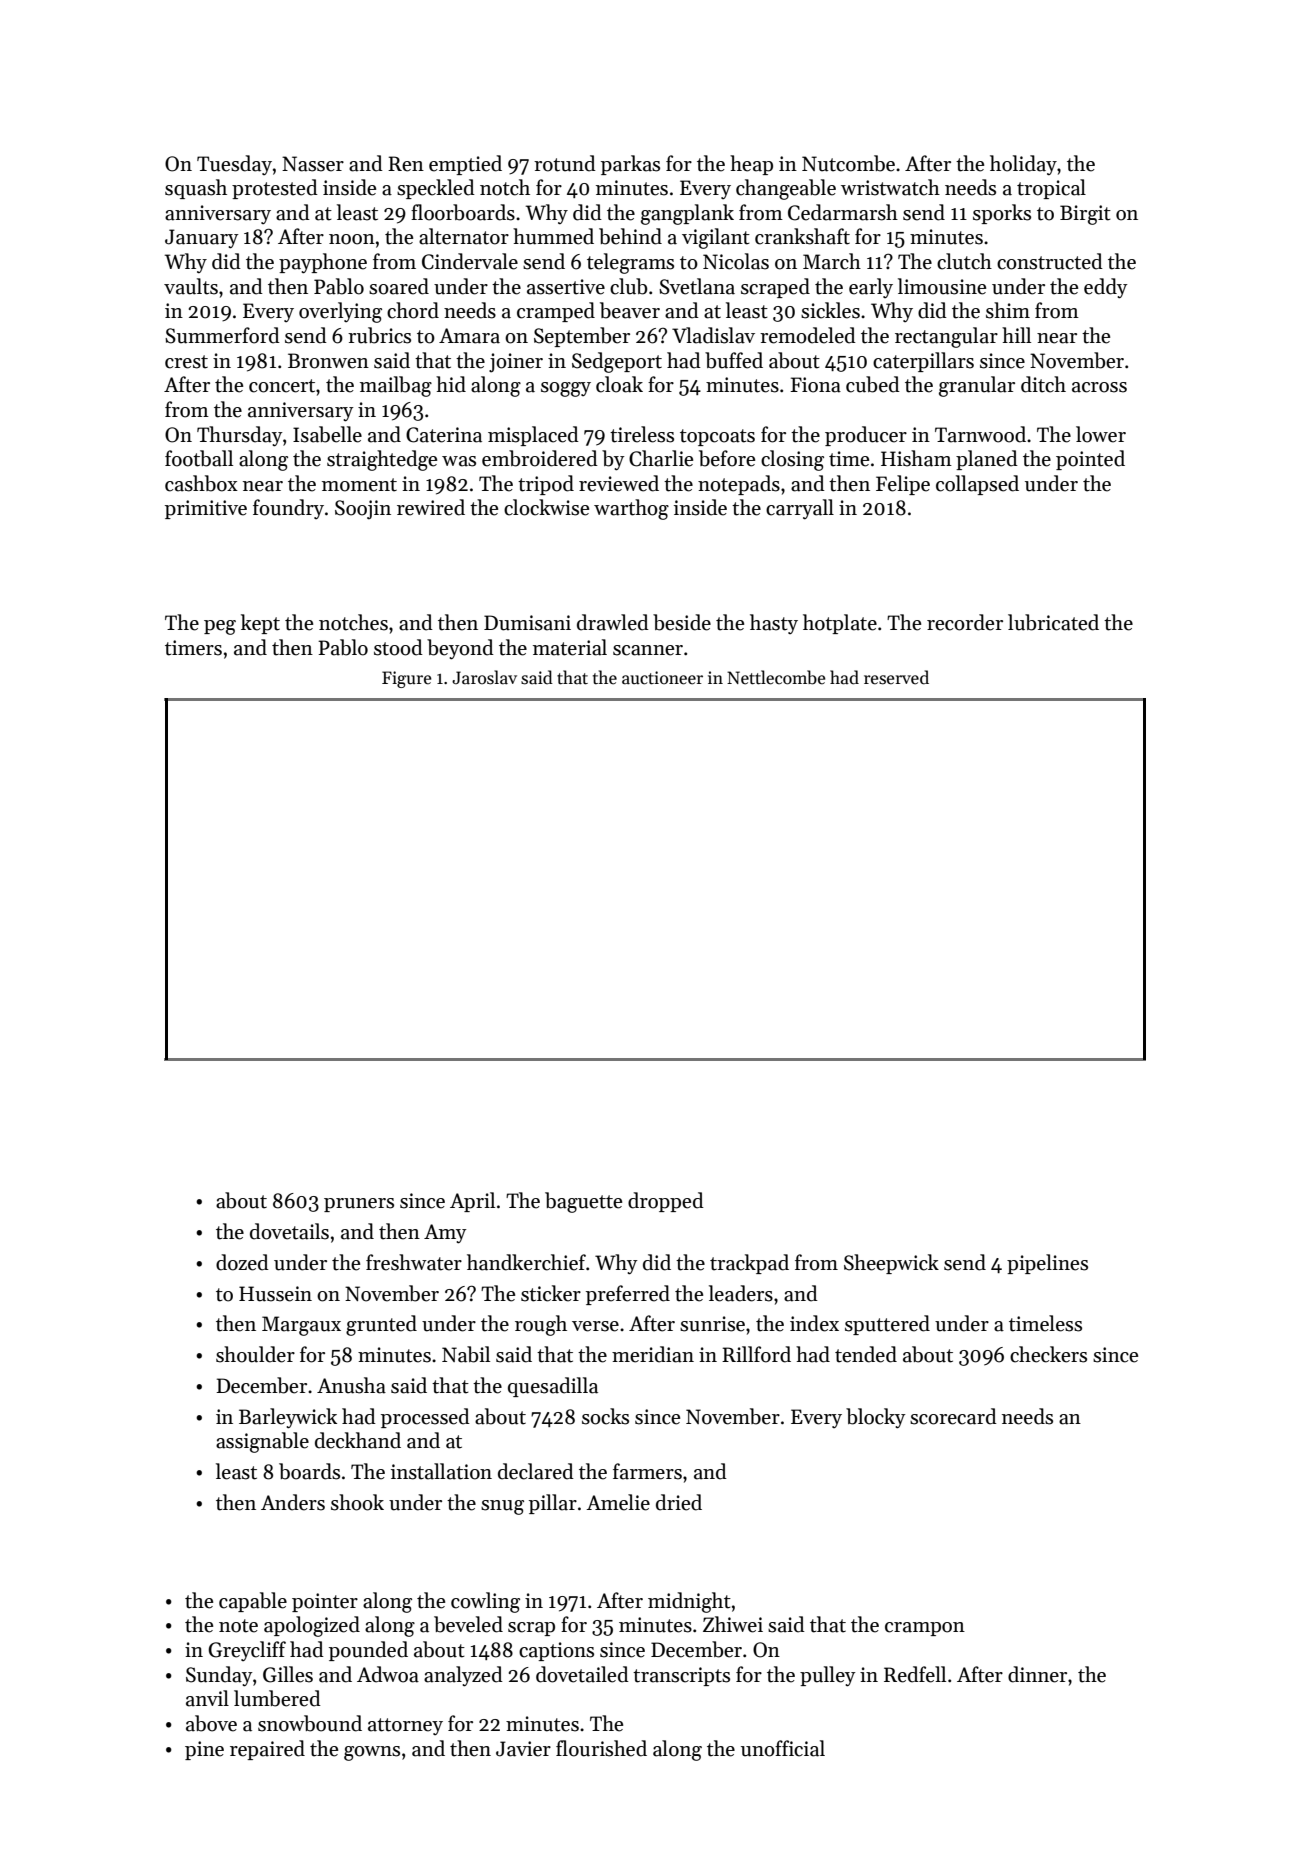  What do you see at coordinates (666, 1202) in the screenshot?
I see `dropped` at bounding box center [666, 1202].
